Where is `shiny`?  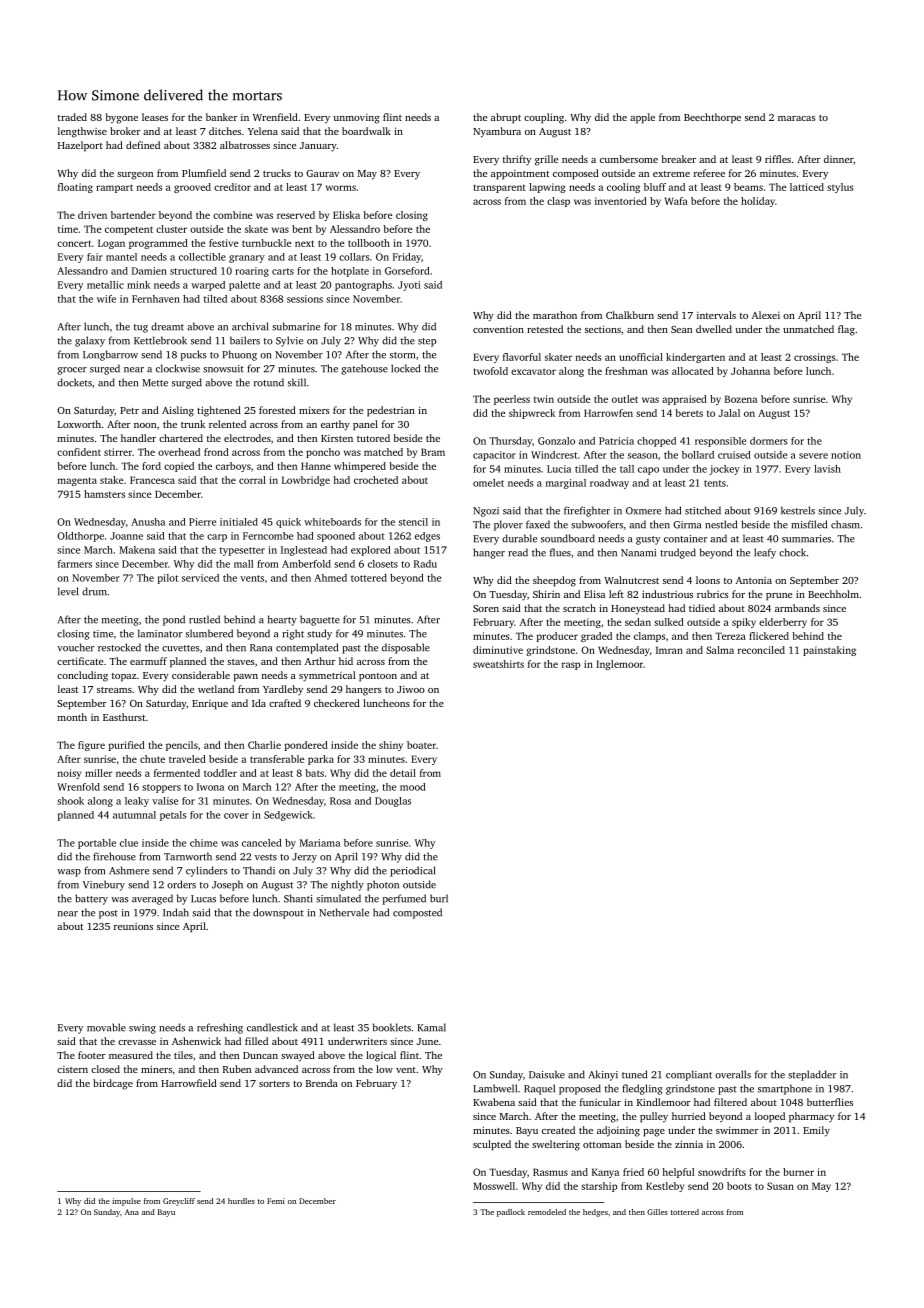 shiny is located at coordinates (391, 746).
